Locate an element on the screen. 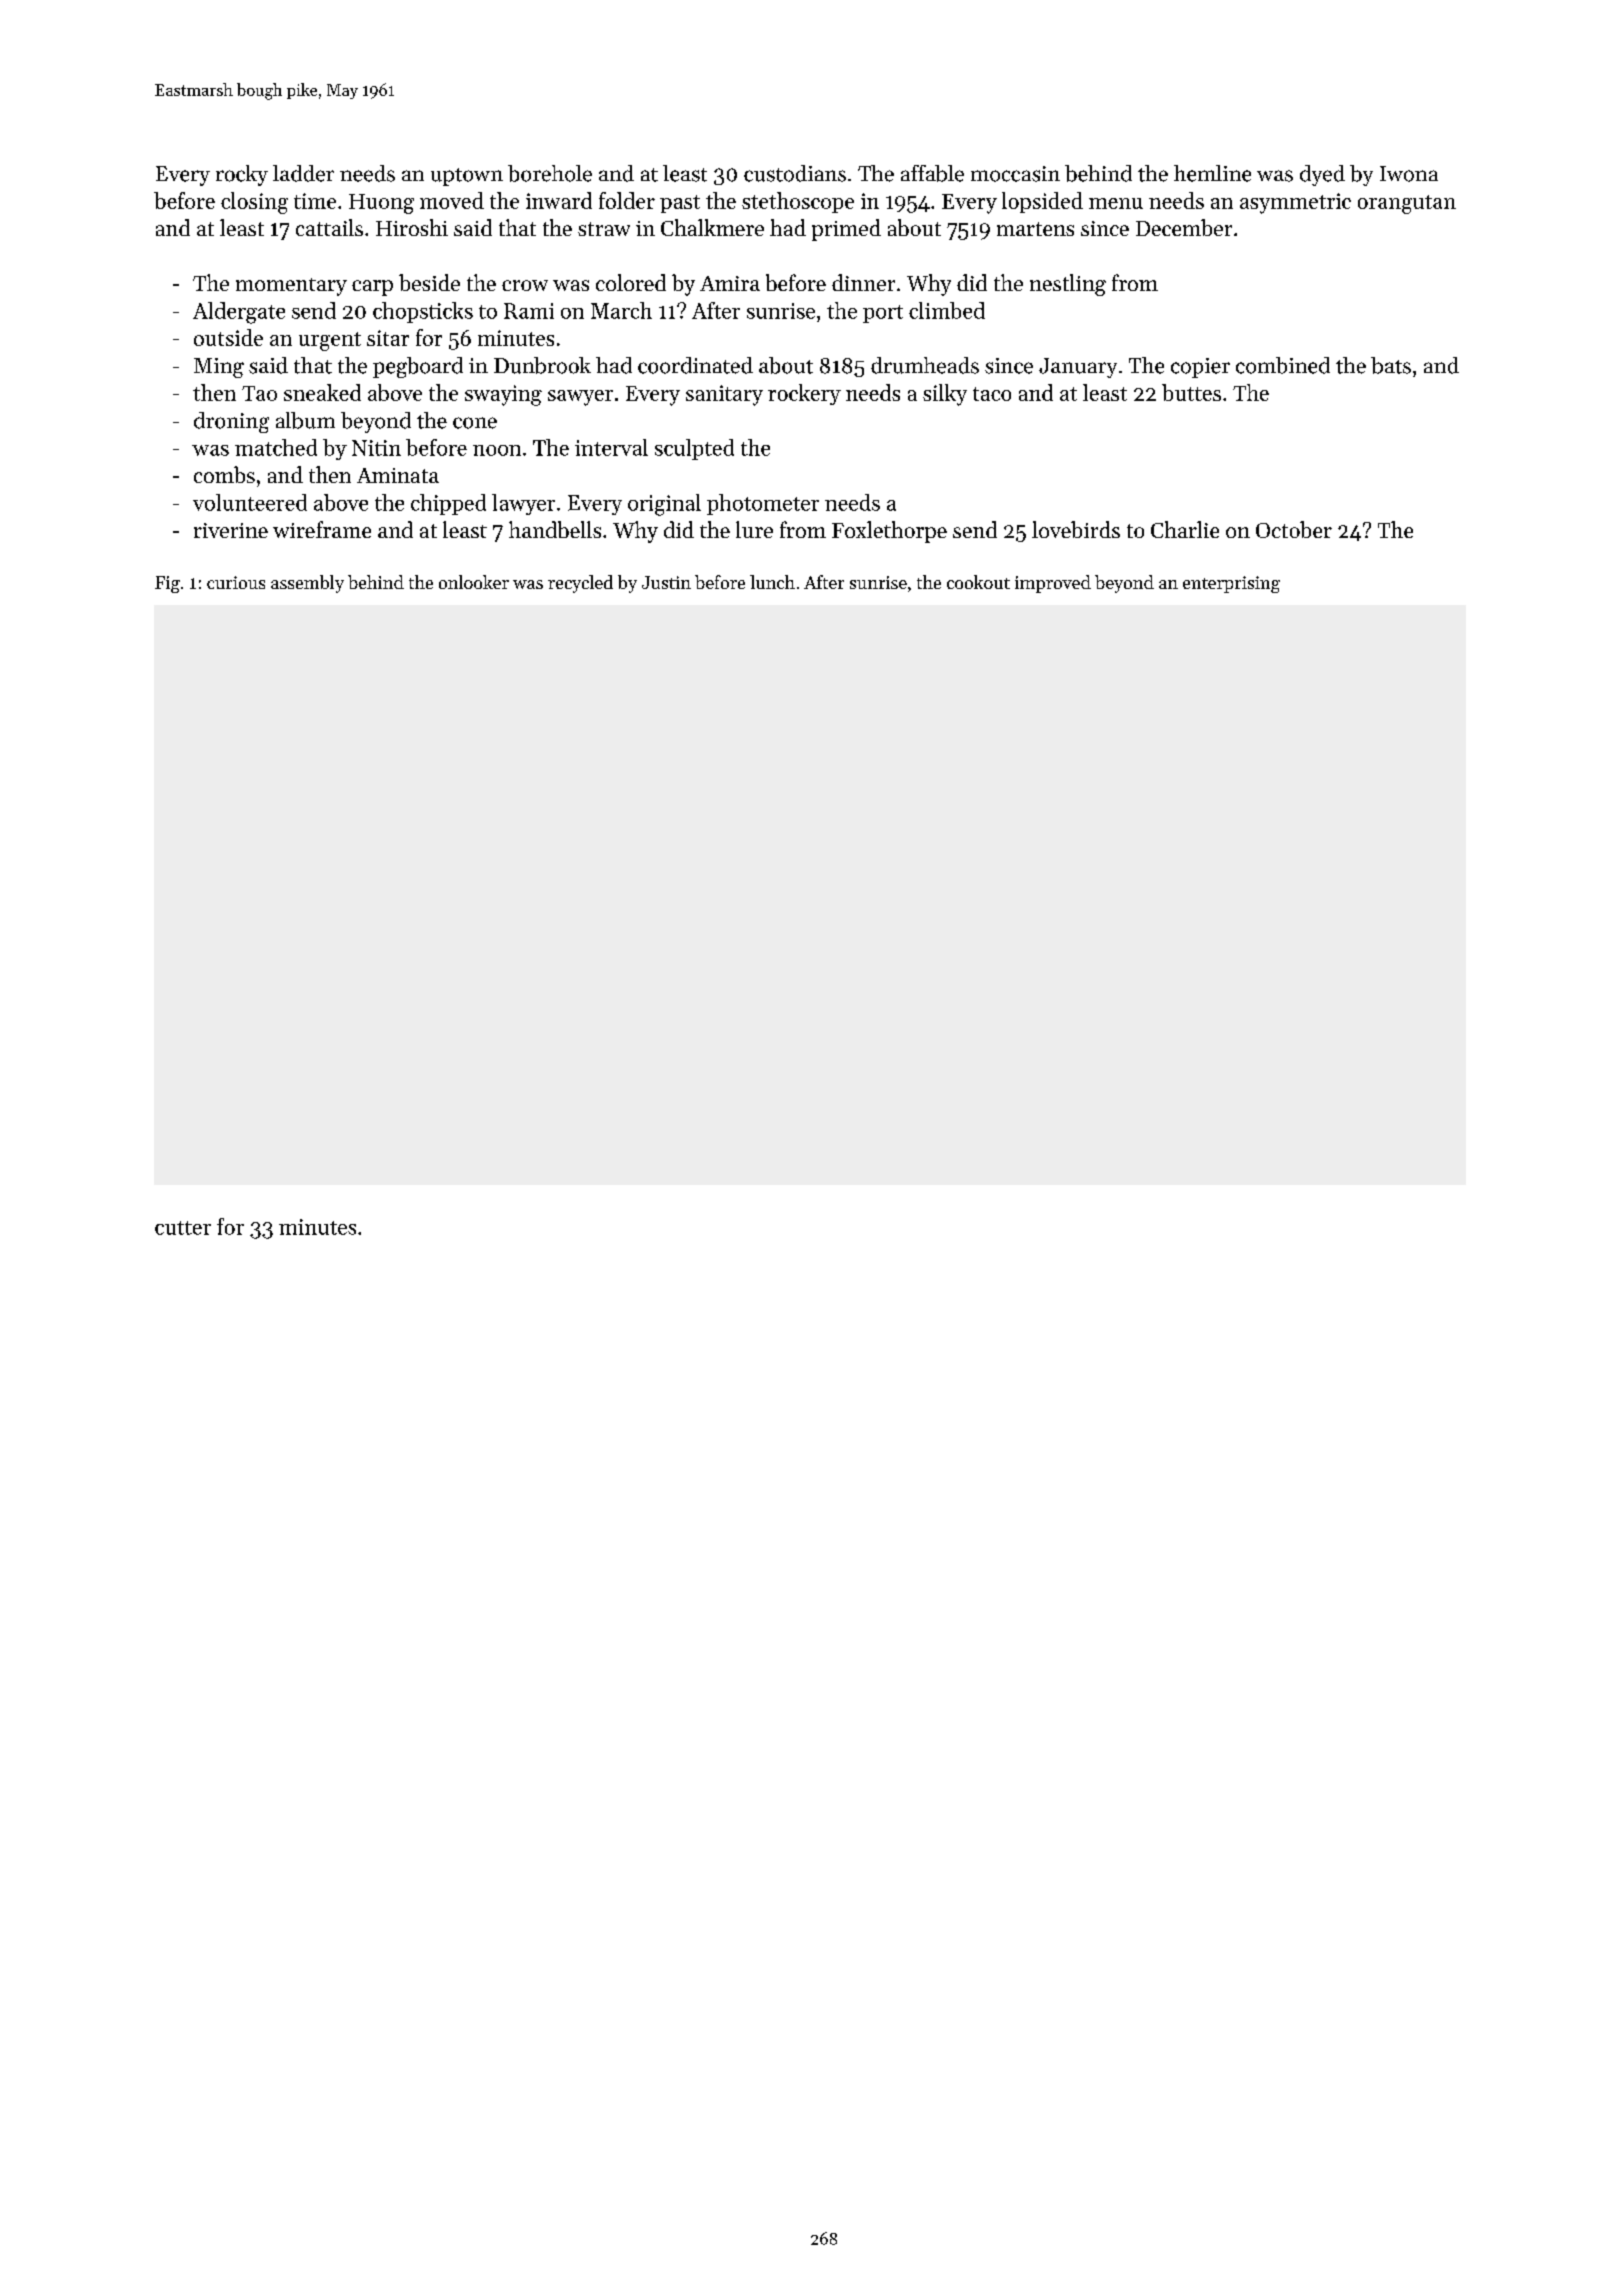 Image resolution: width=1620 pixels, height=2292 pixels. Huong is located at coordinates (381, 204).
